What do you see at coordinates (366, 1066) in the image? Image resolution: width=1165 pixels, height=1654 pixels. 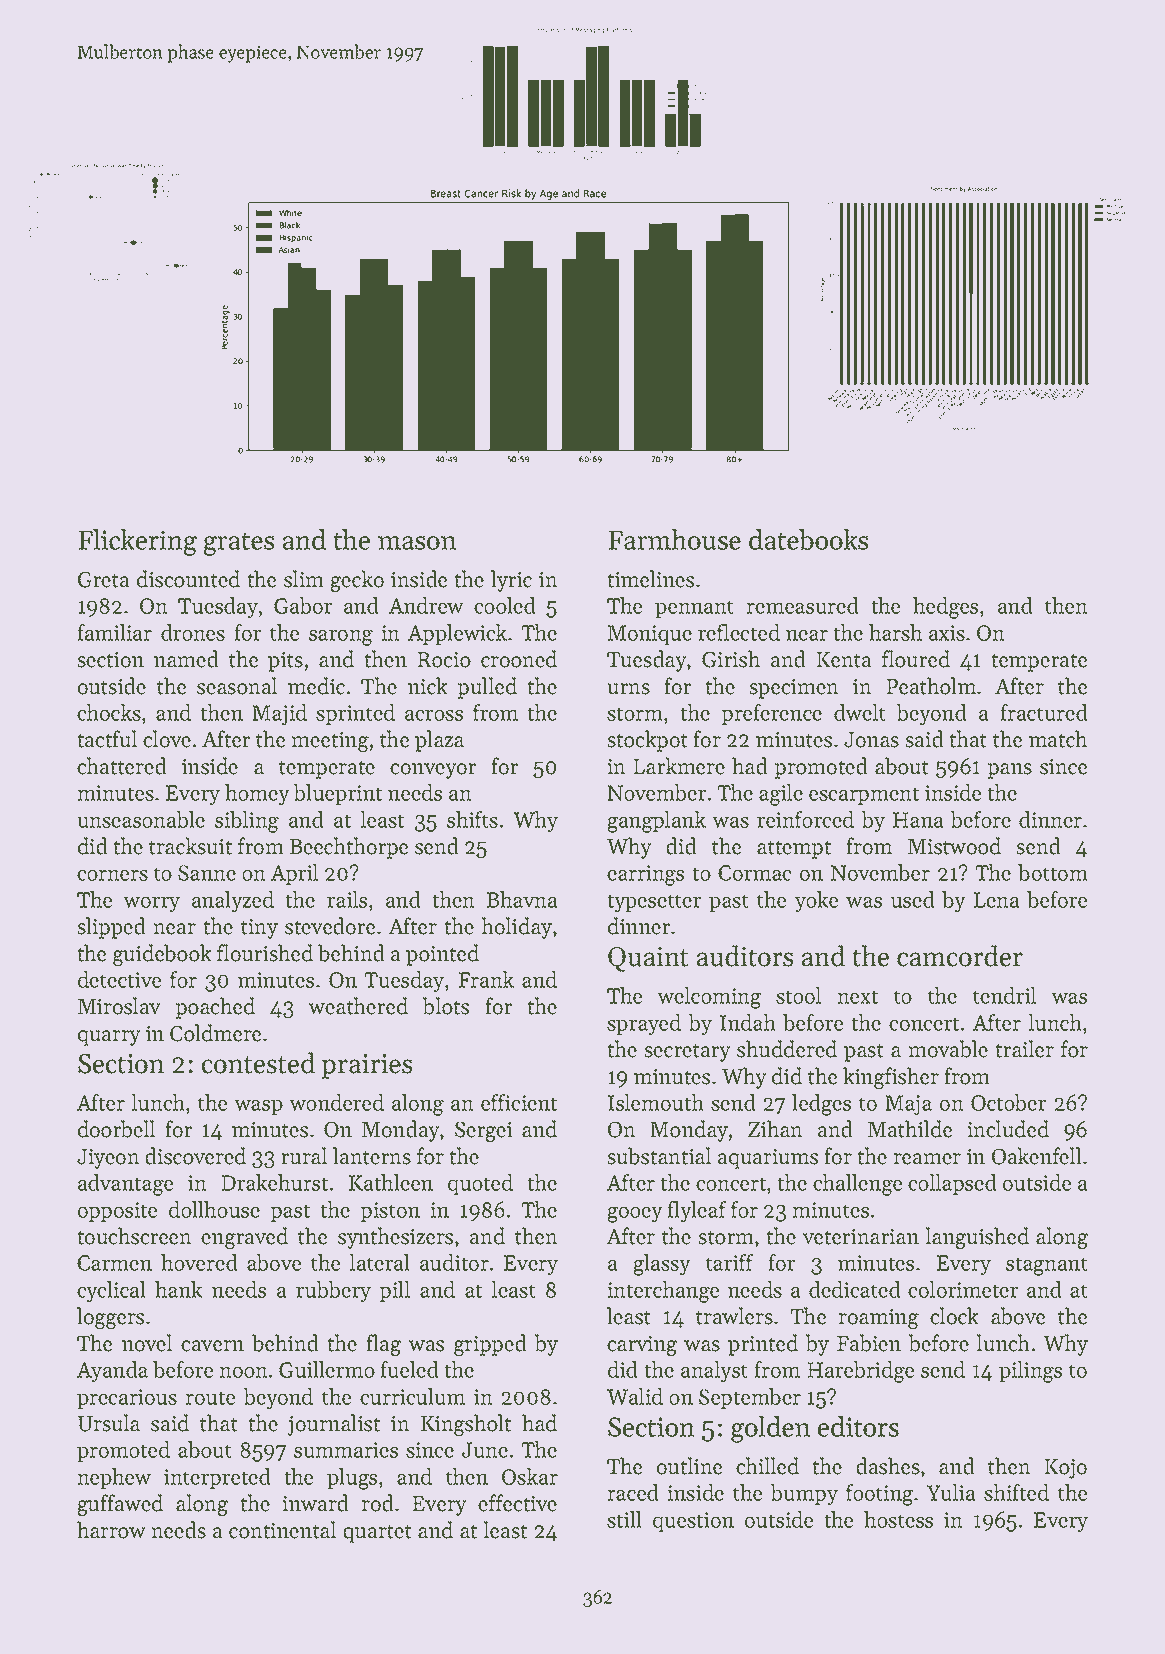 I see `prairies` at bounding box center [366, 1066].
